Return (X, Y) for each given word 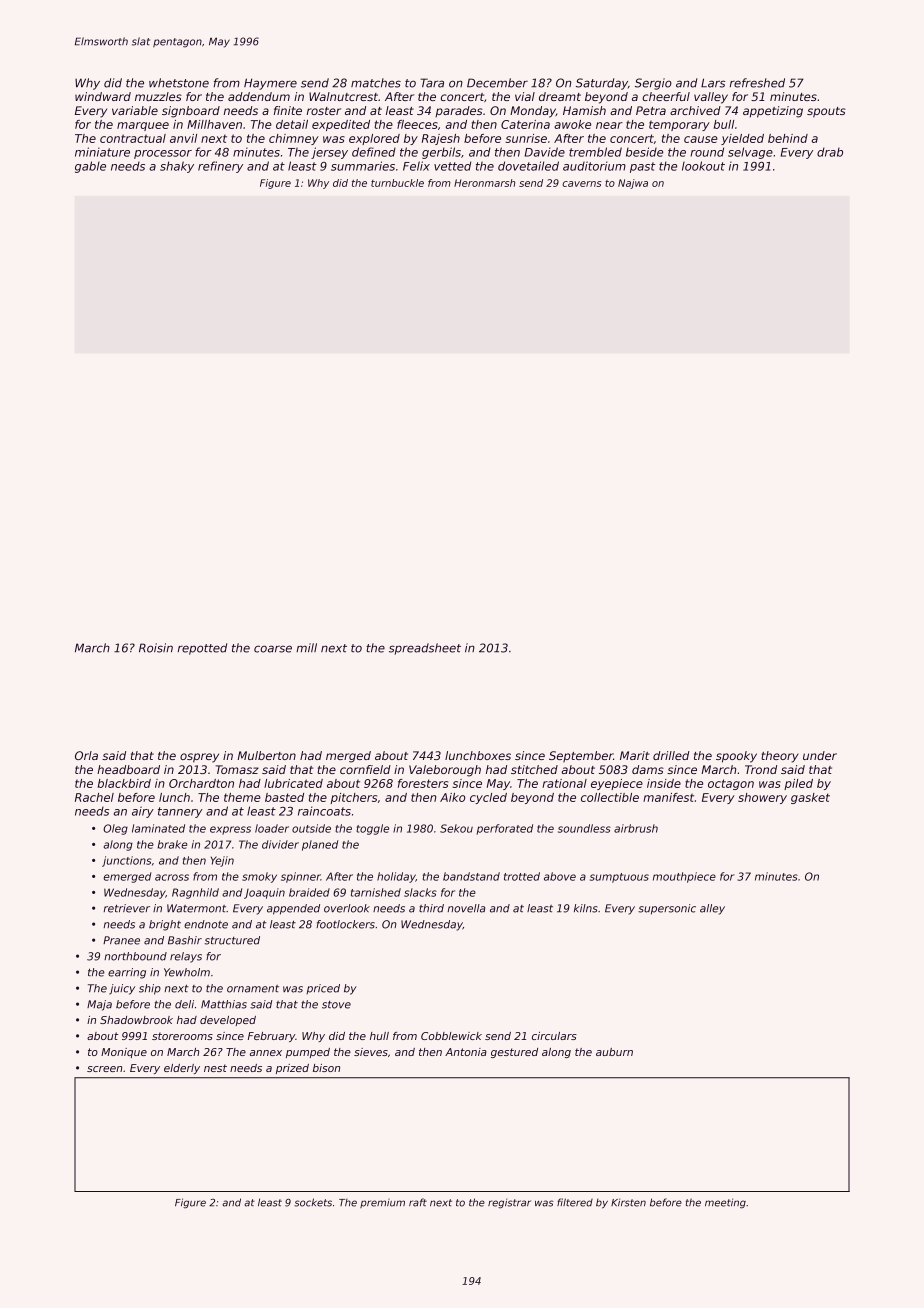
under (820, 755)
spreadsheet (425, 649)
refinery (220, 167)
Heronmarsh (484, 183)
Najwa (633, 184)
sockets (313, 1202)
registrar (509, 1204)
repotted (202, 649)
